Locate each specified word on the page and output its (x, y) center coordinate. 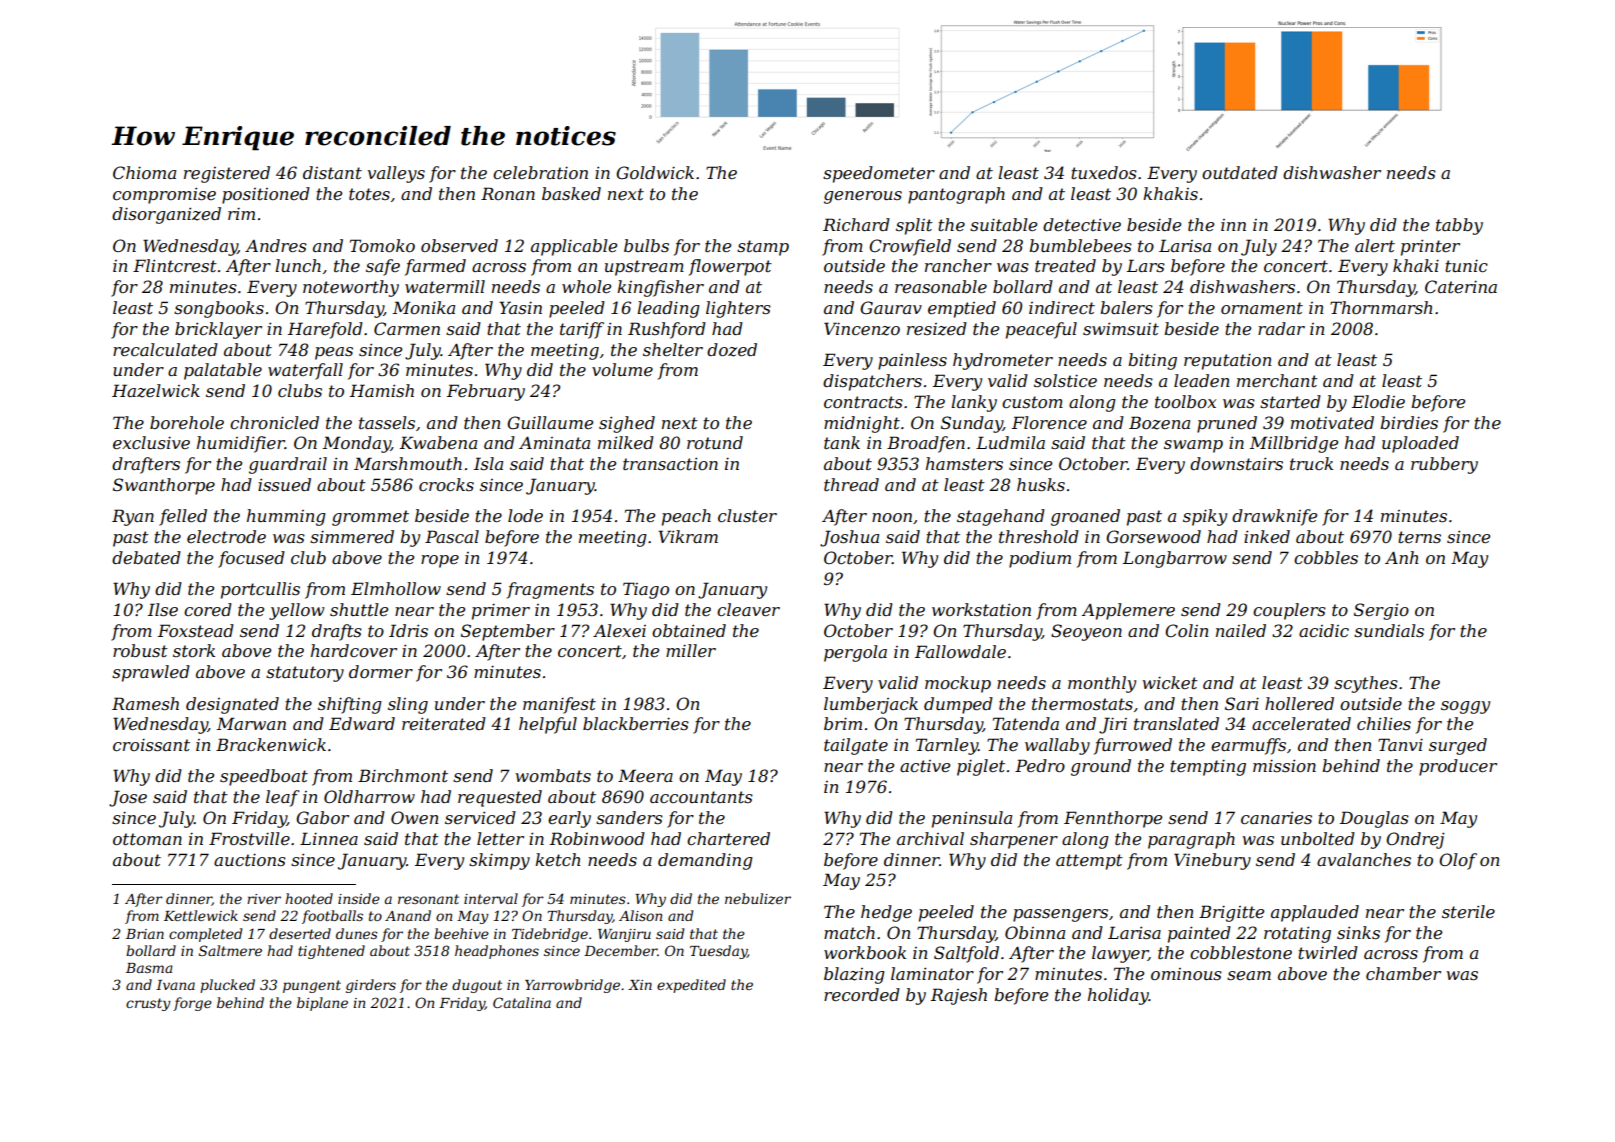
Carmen (407, 328)
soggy (1465, 707)
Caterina (1461, 286)
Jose (128, 798)
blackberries (636, 723)
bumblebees (1080, 245)
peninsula (972, 819)
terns (1419, 537)
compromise (164, 195)
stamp (763, 248)
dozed (732, 350)
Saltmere (230, 950)
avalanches (1364, 859)
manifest (559, 705)
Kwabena (438, 442)
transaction (670, 463)
